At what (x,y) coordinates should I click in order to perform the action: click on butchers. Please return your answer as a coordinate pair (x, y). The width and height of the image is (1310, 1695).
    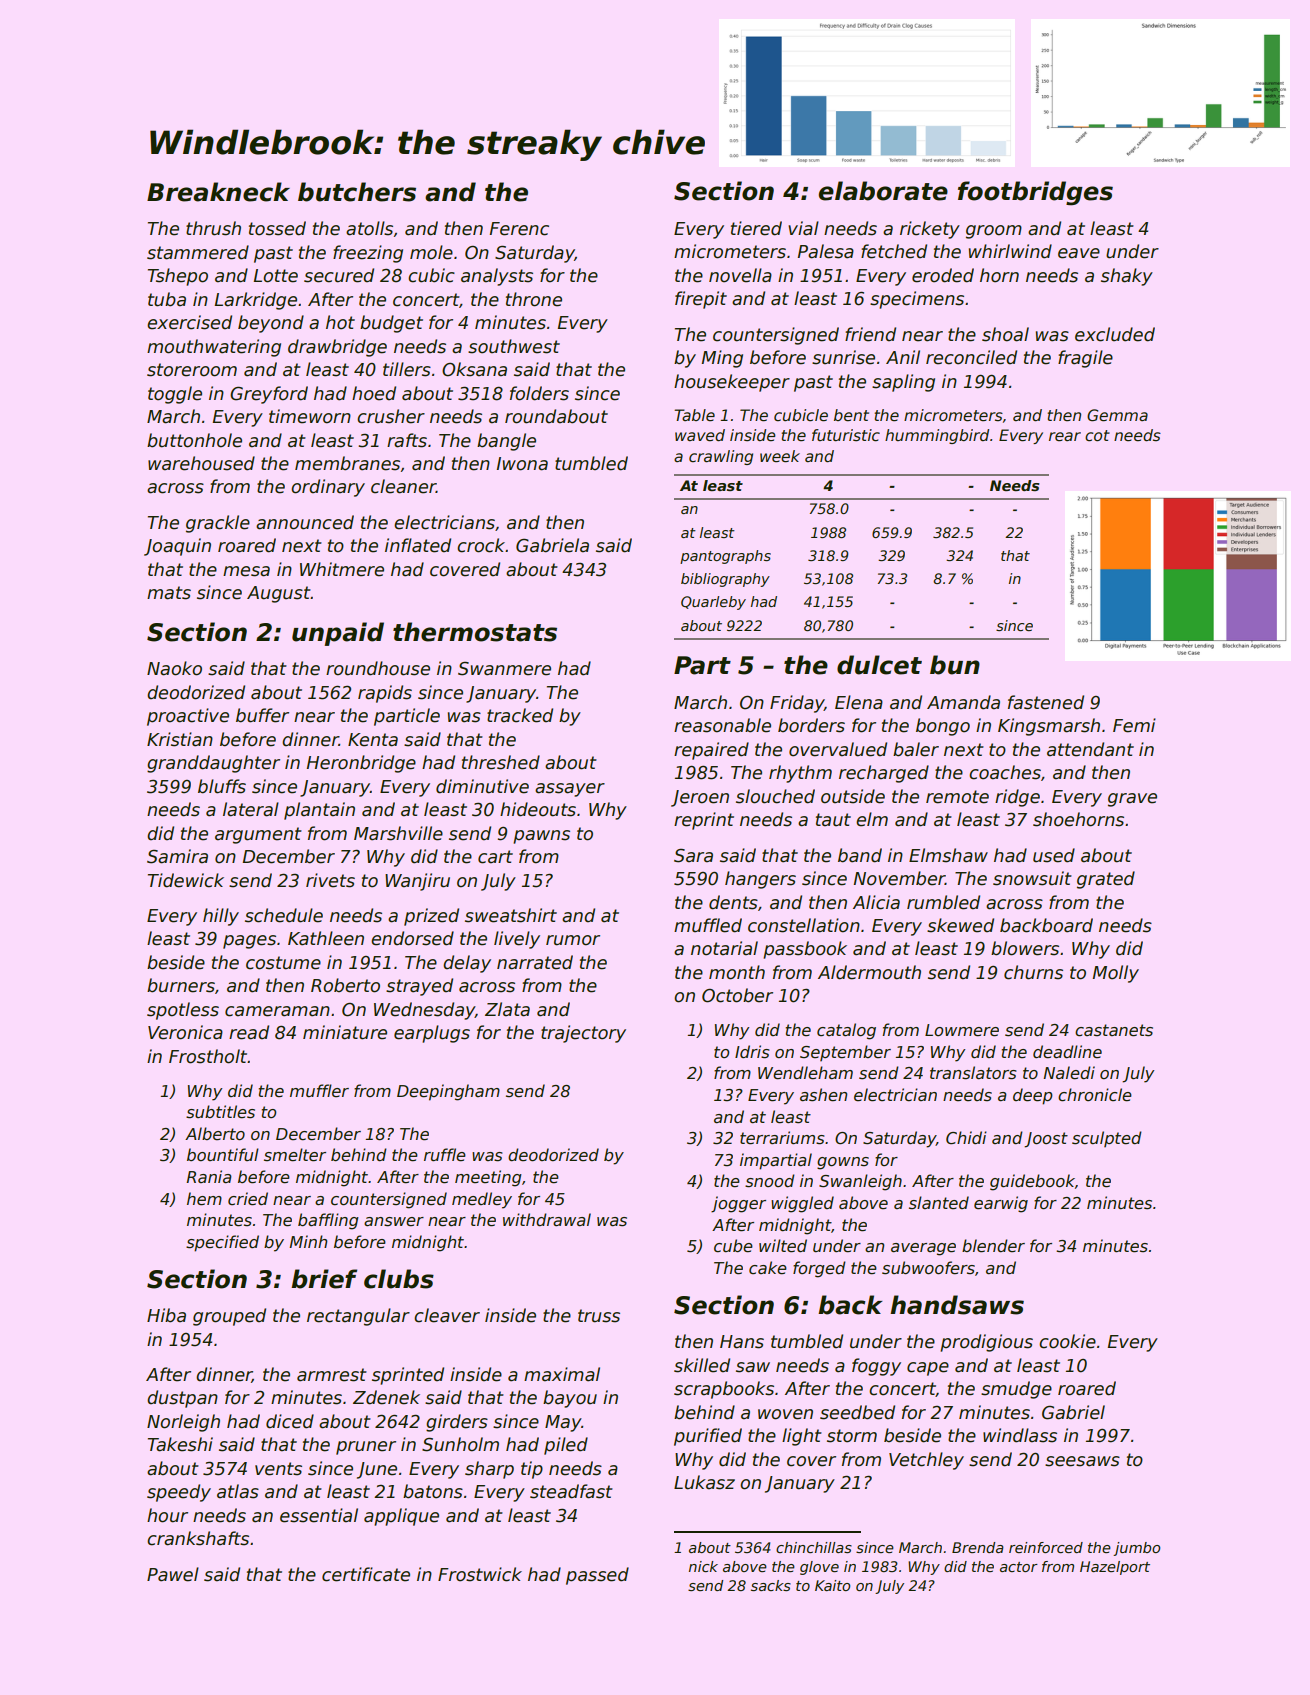
    Looking at the image, I should click on (357, 192).
